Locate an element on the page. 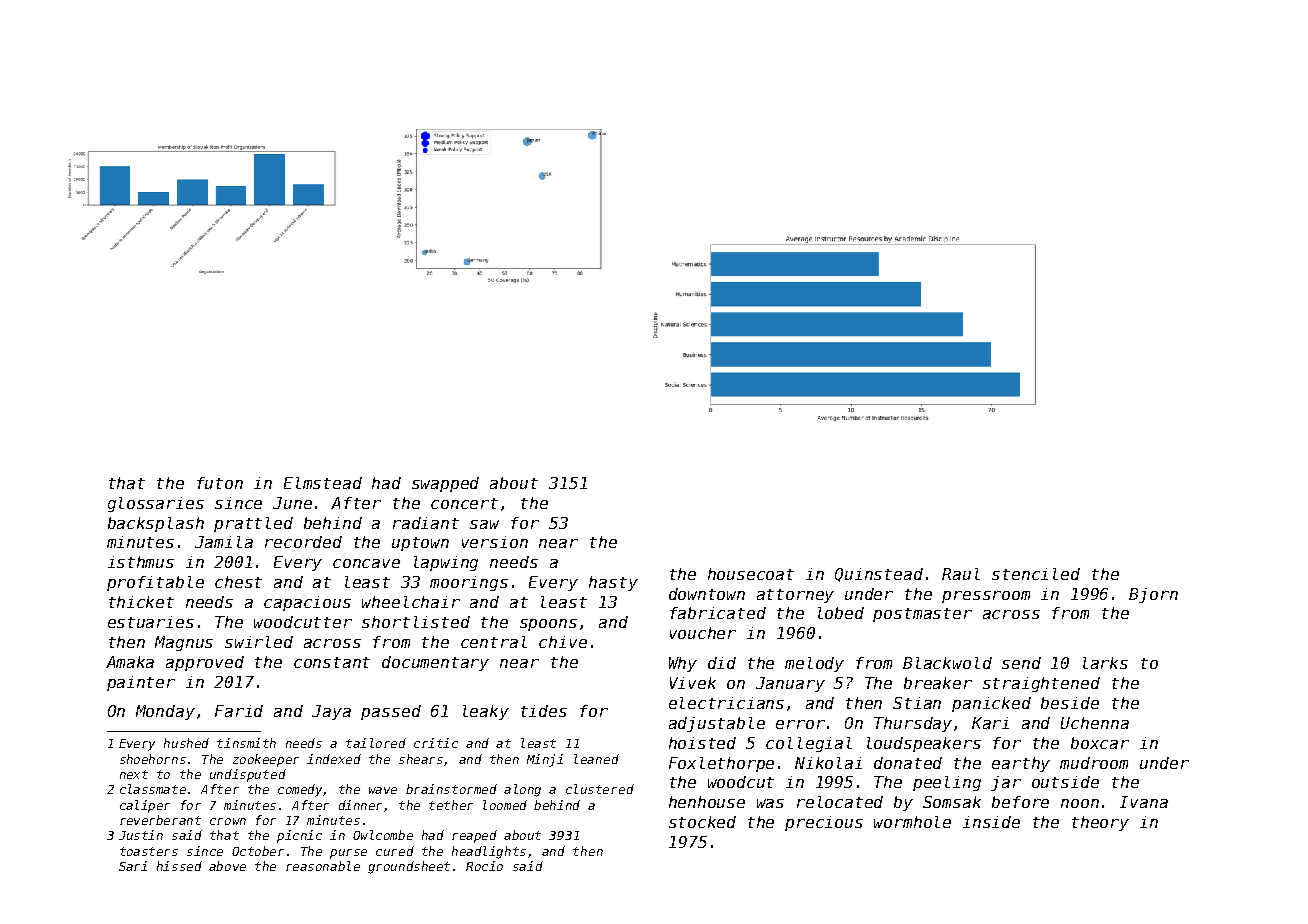  Stian is located at coordinates (917, 703).
